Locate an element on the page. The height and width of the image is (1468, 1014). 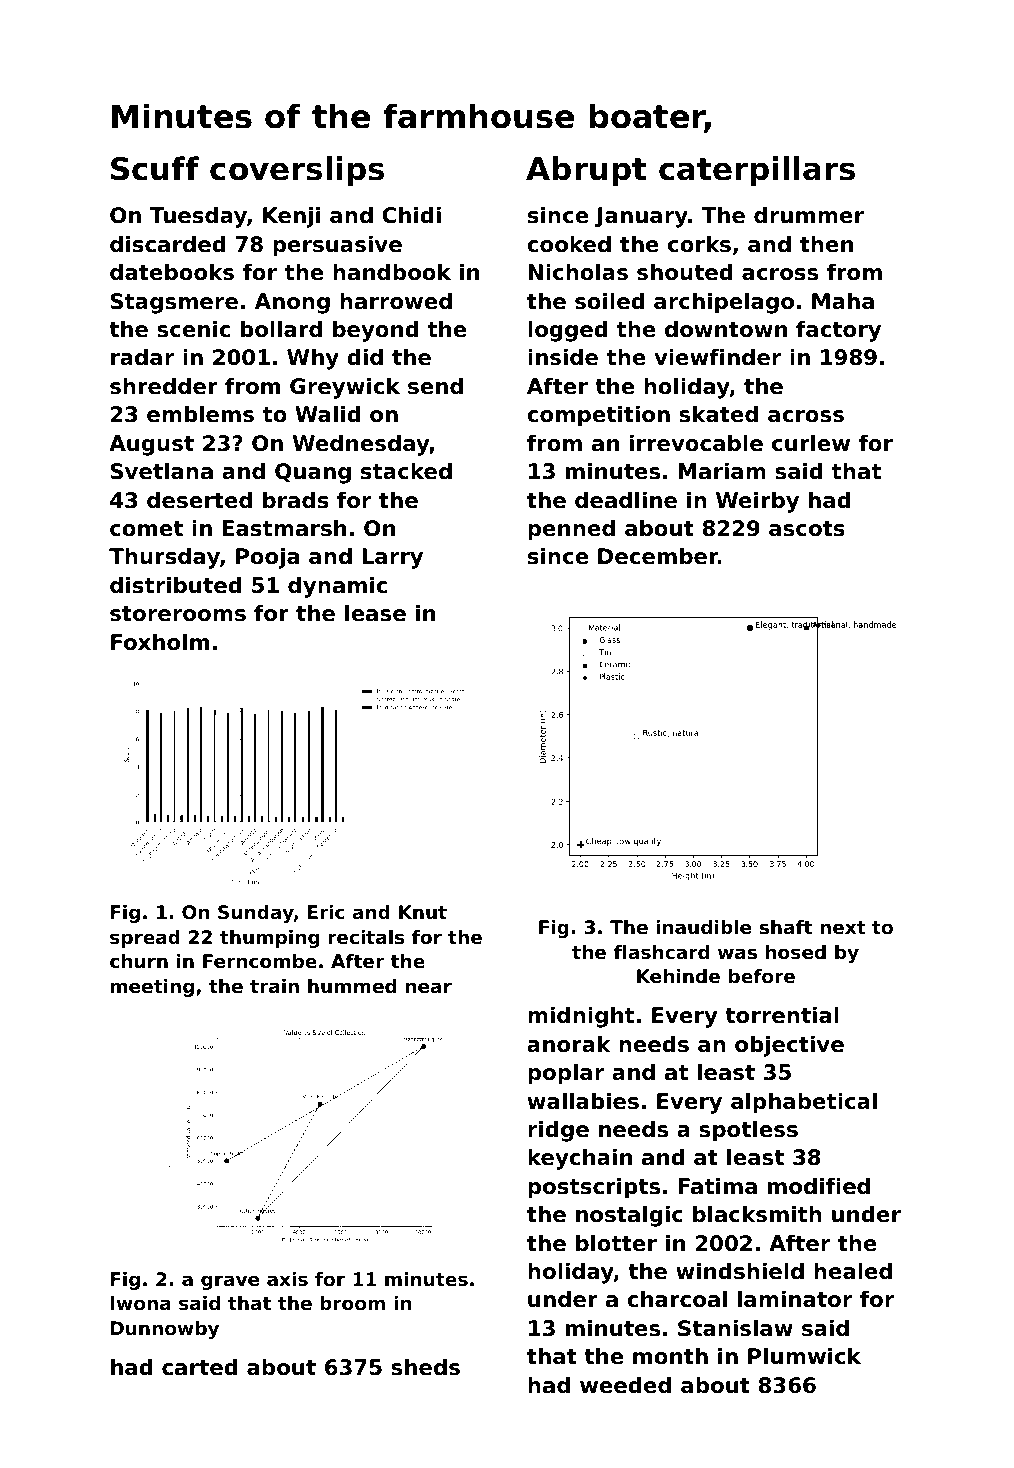
Knut is located at coordinates (423, 912).
